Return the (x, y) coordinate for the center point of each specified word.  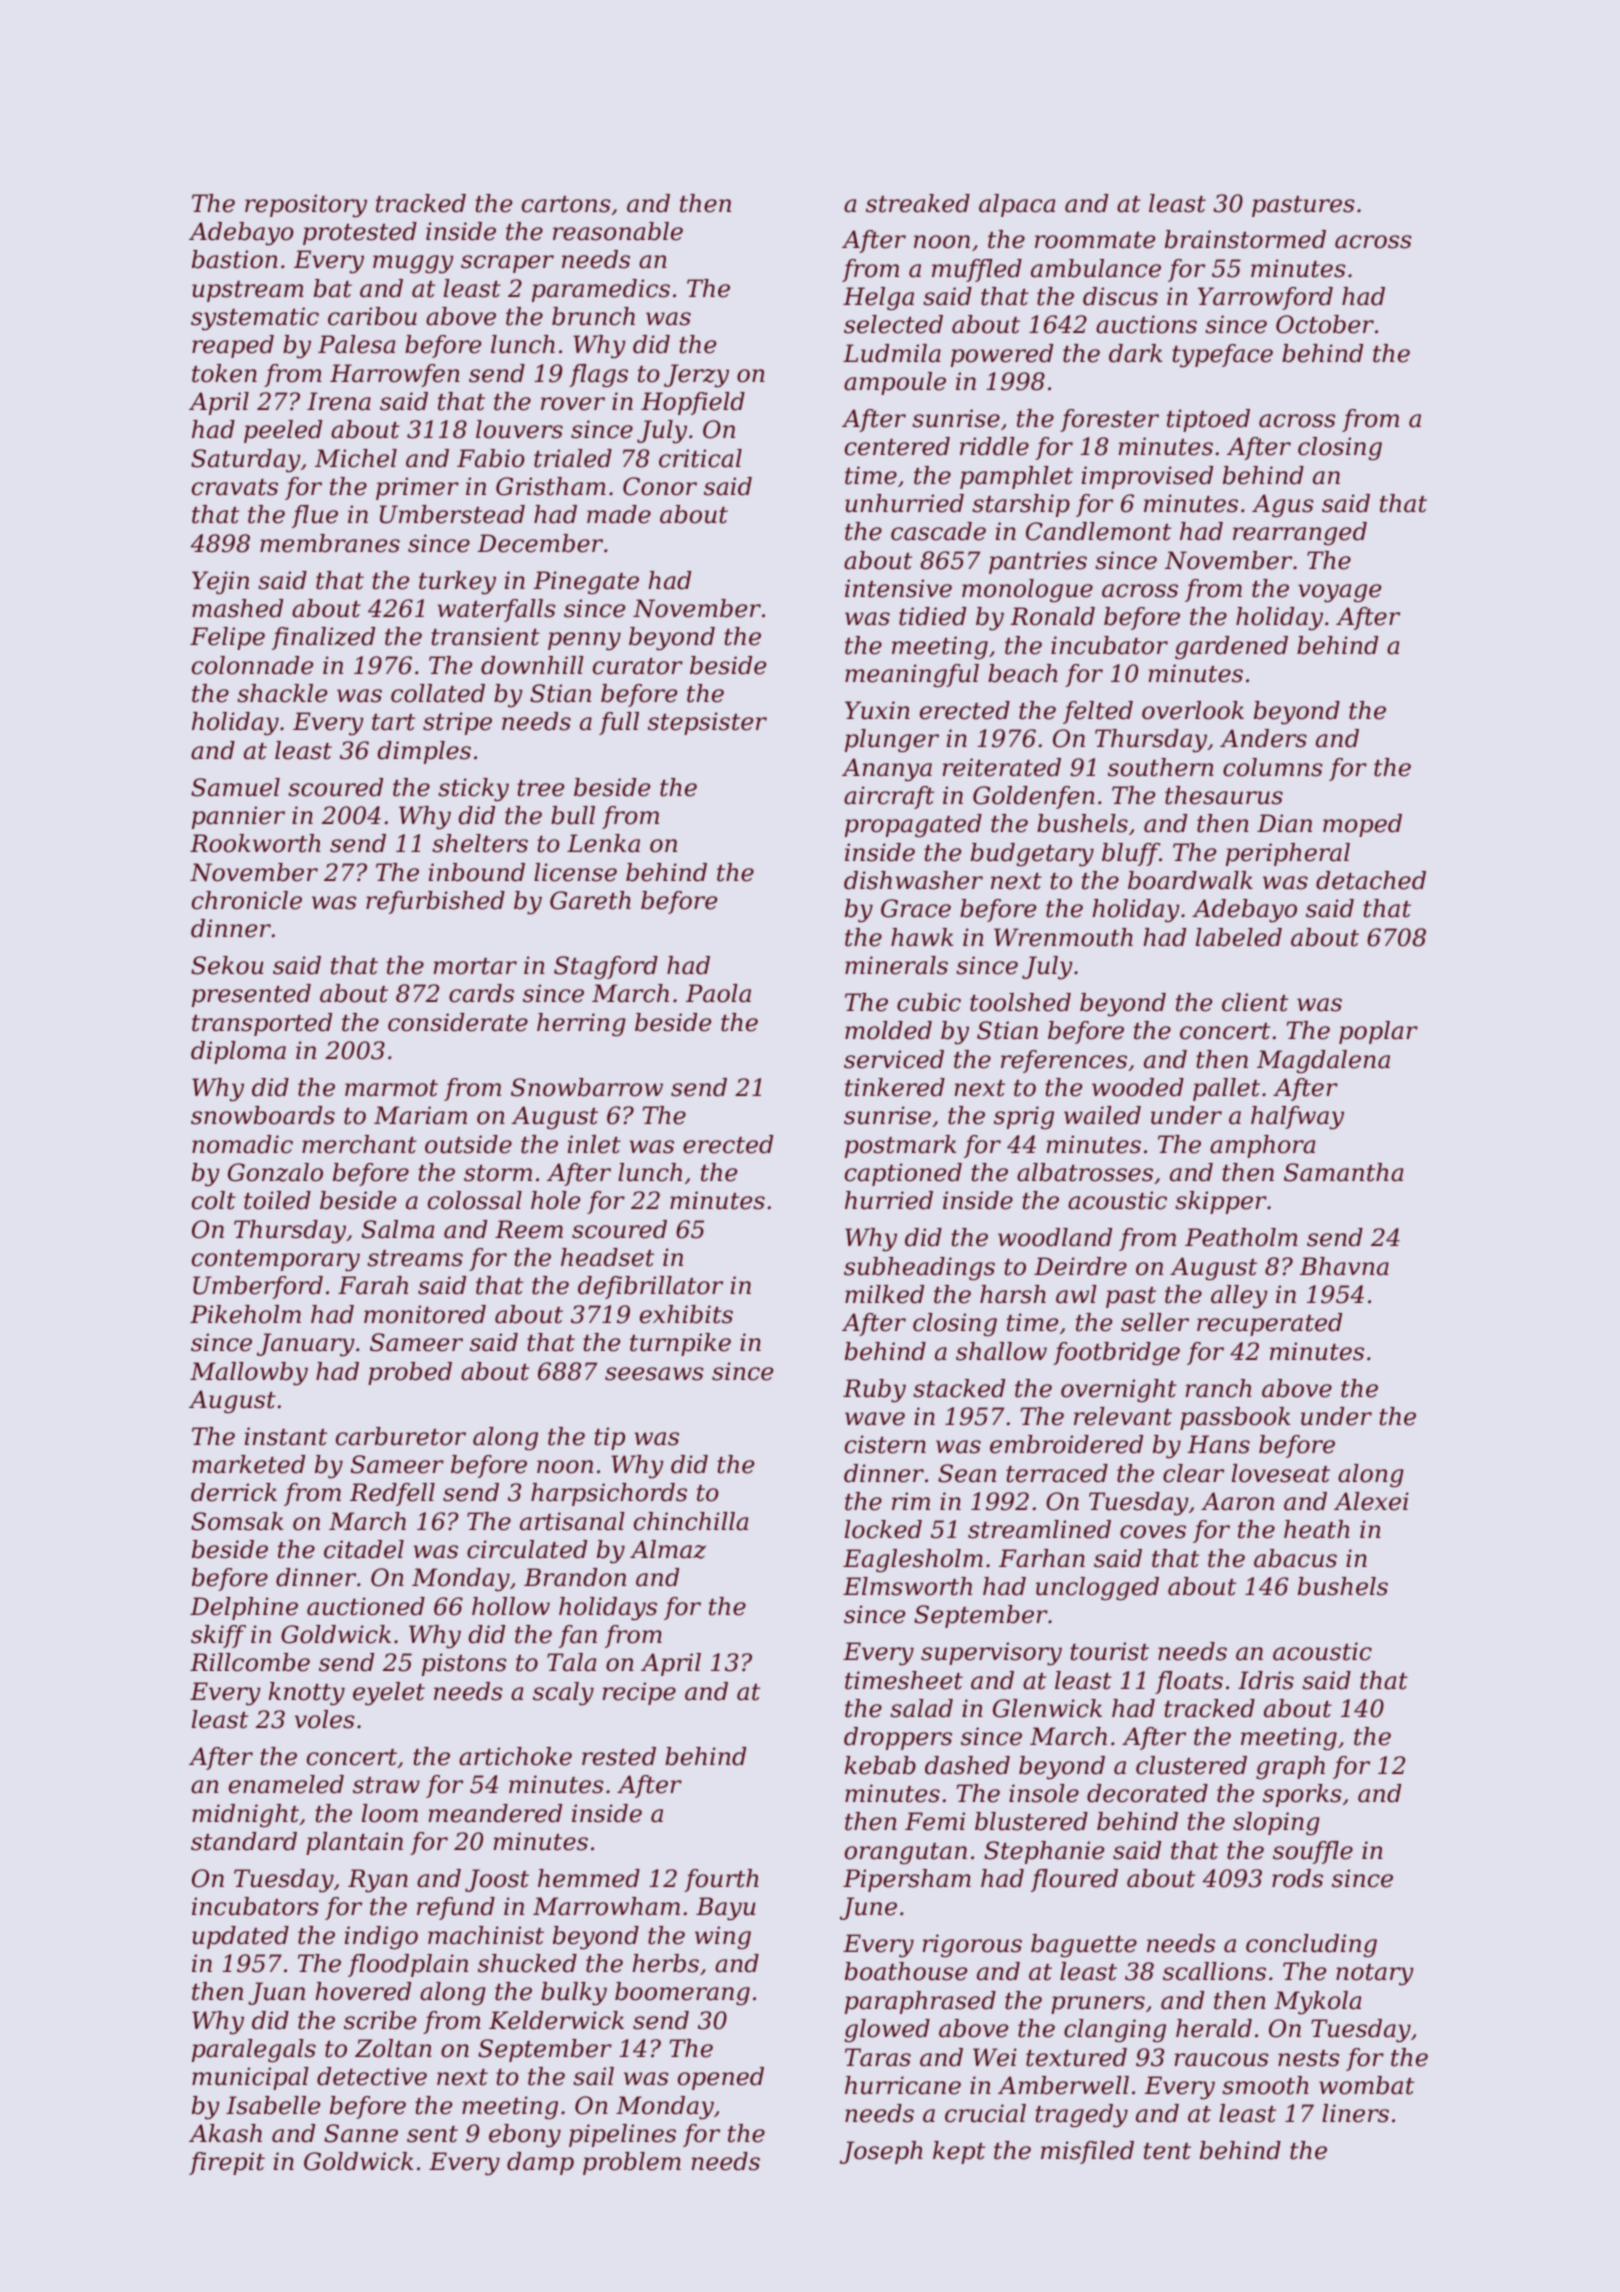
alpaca (1017, 205)
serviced (894, 1059)
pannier (238, 817)
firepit (227, 2163)
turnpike (680, 1344)
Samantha (1343, 1172)
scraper (507, 264)
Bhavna (1344, 1266)
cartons (566, 204)
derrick (234, 1492)
